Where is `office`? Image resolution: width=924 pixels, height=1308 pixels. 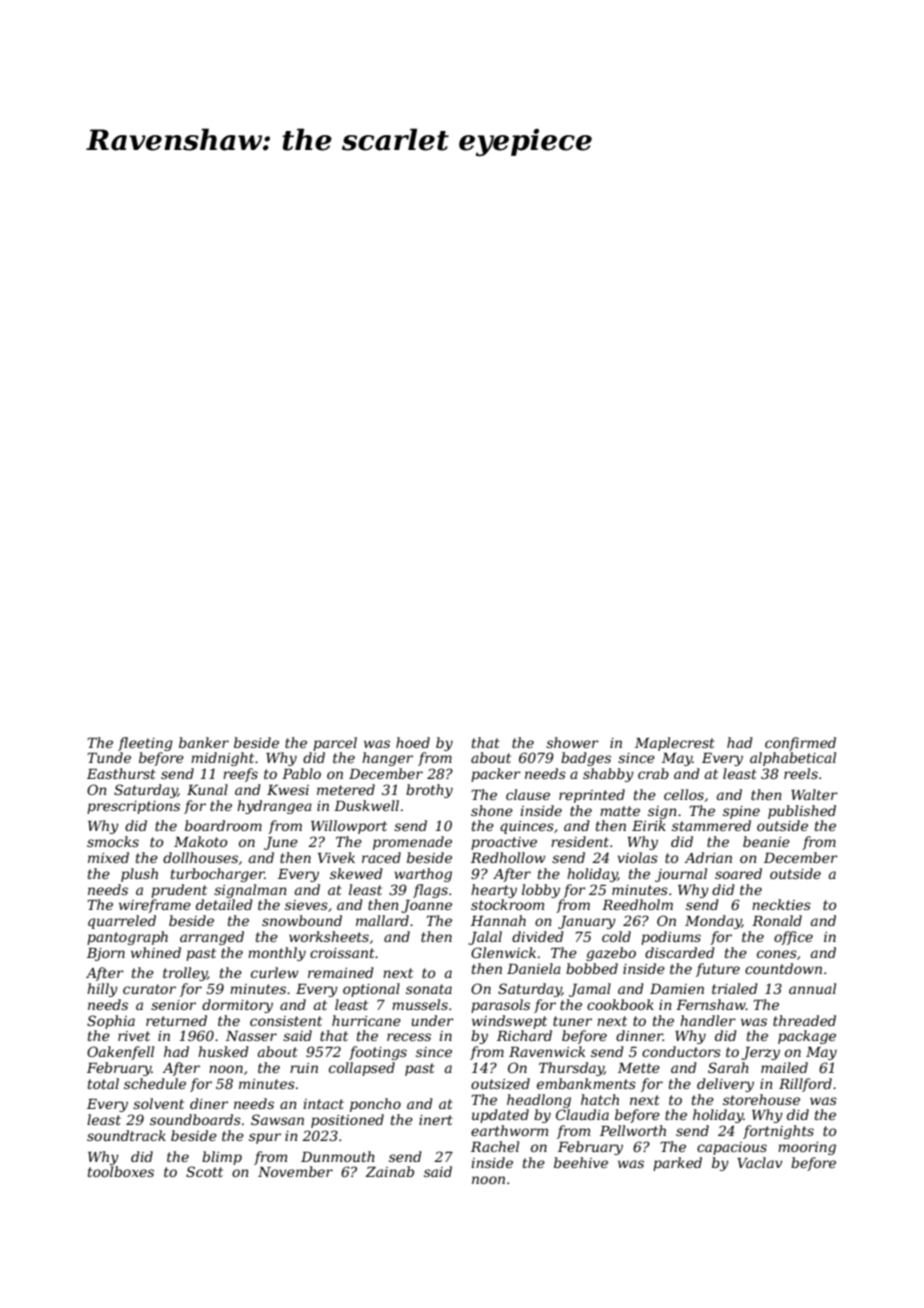
office is located at coordinates (793, 938).
